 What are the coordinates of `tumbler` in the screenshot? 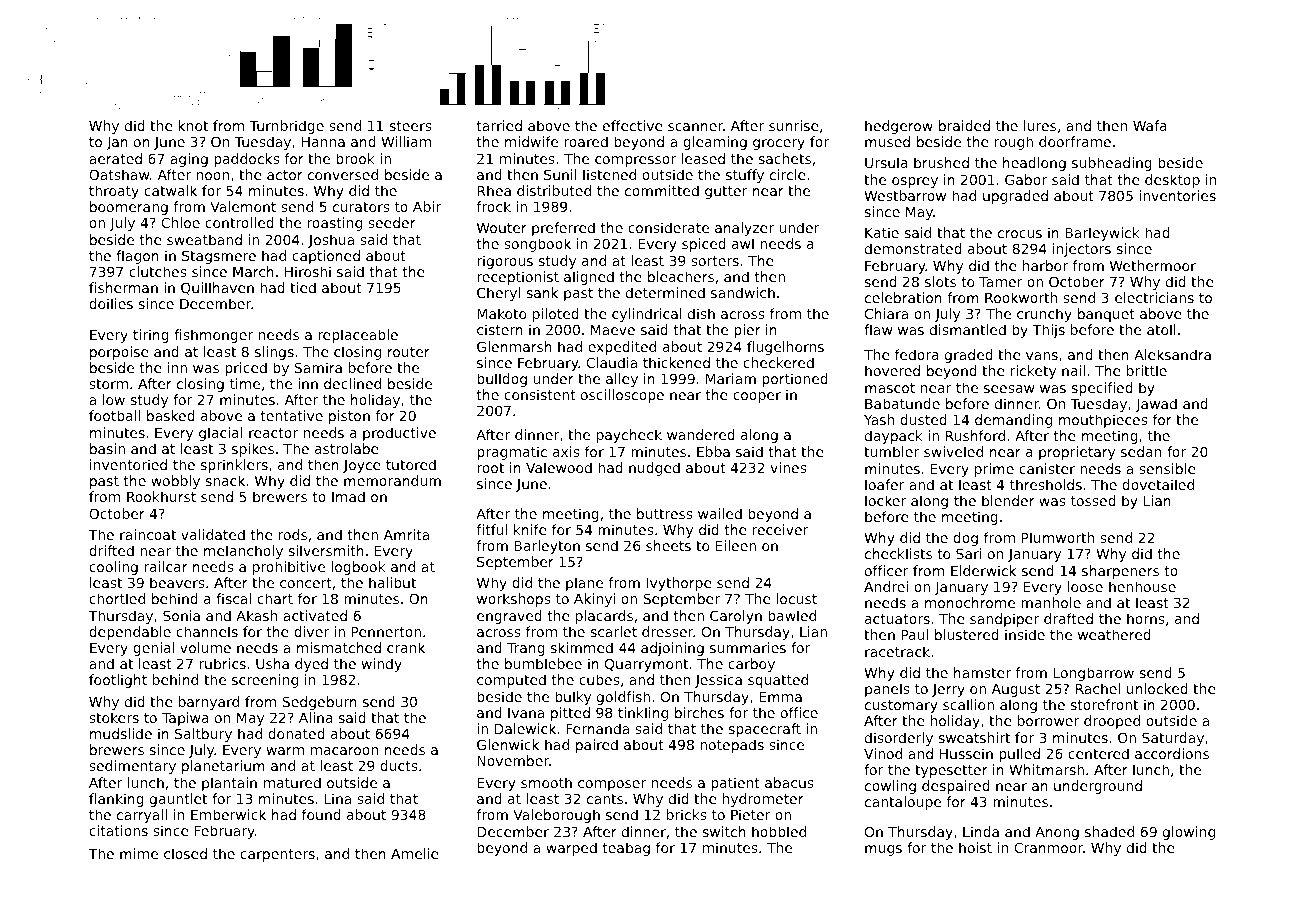 It's located at (891, 451).
